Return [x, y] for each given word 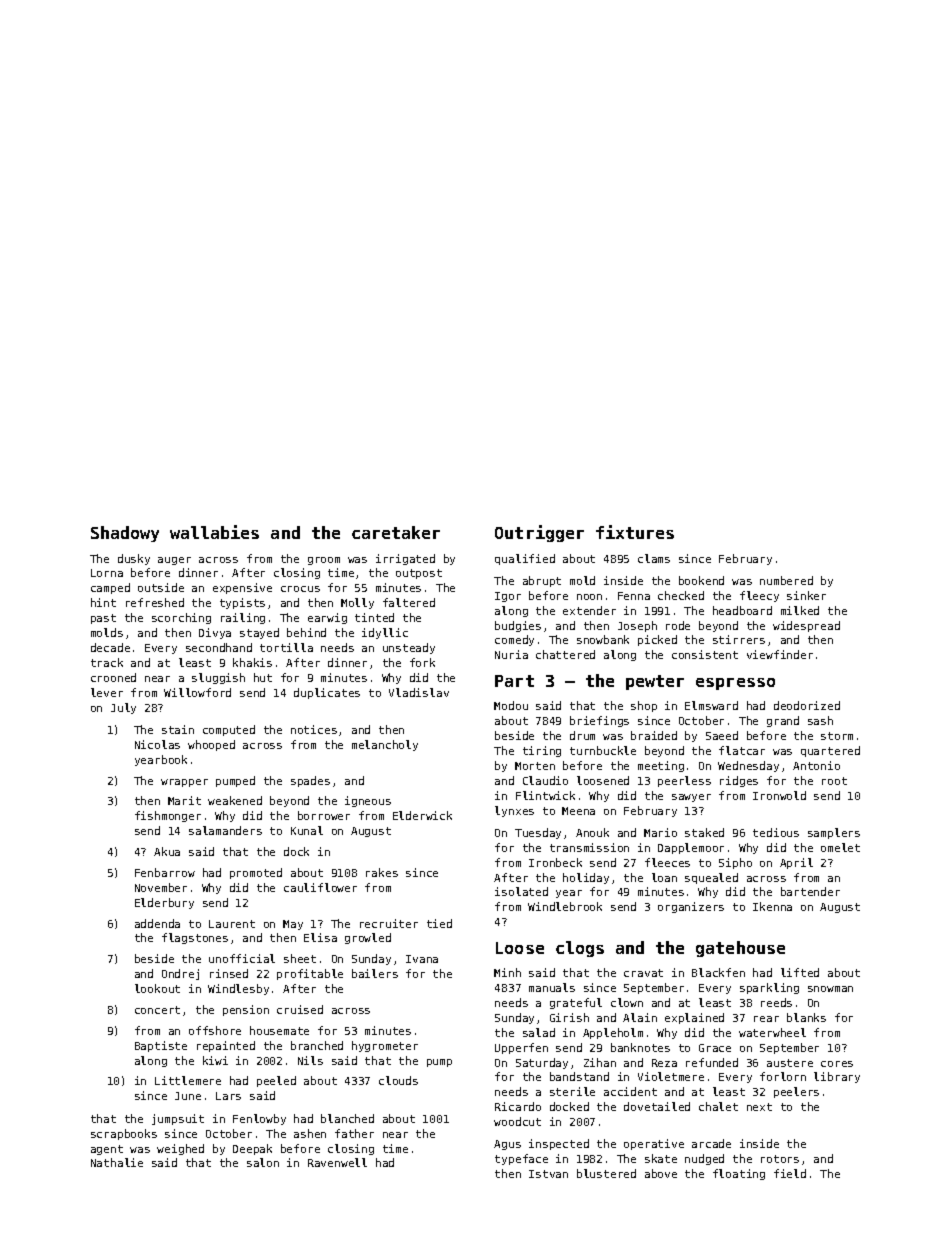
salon [263, 1162]
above [661, 1173]
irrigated [405, 559]
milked [800, 610]
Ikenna [772, 906]
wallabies [214, 532]
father [354, 1133]
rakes [382, 872]
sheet [300, 958]
